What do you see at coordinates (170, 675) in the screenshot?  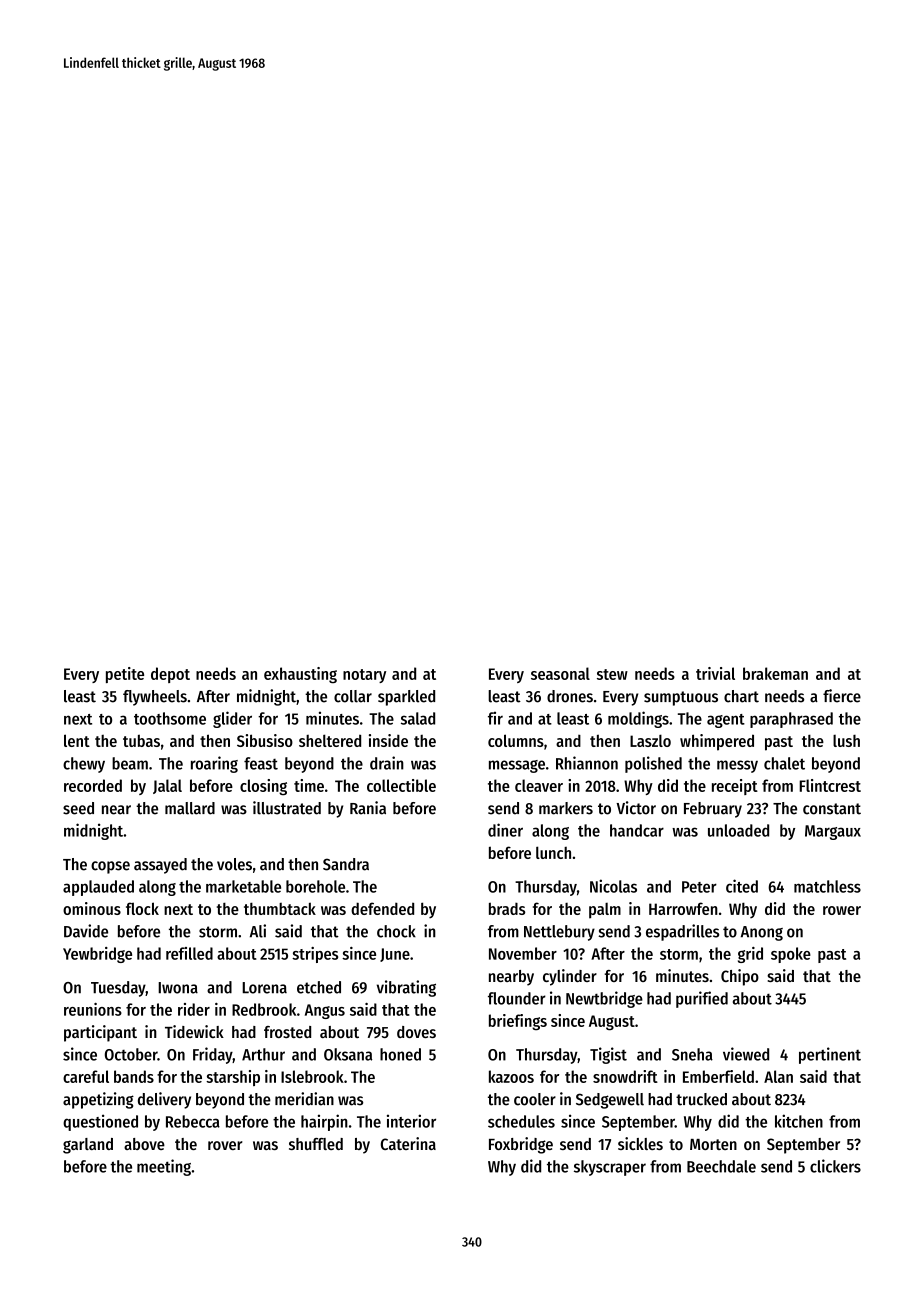 I see `depot` at bounding box center [170, 675].
